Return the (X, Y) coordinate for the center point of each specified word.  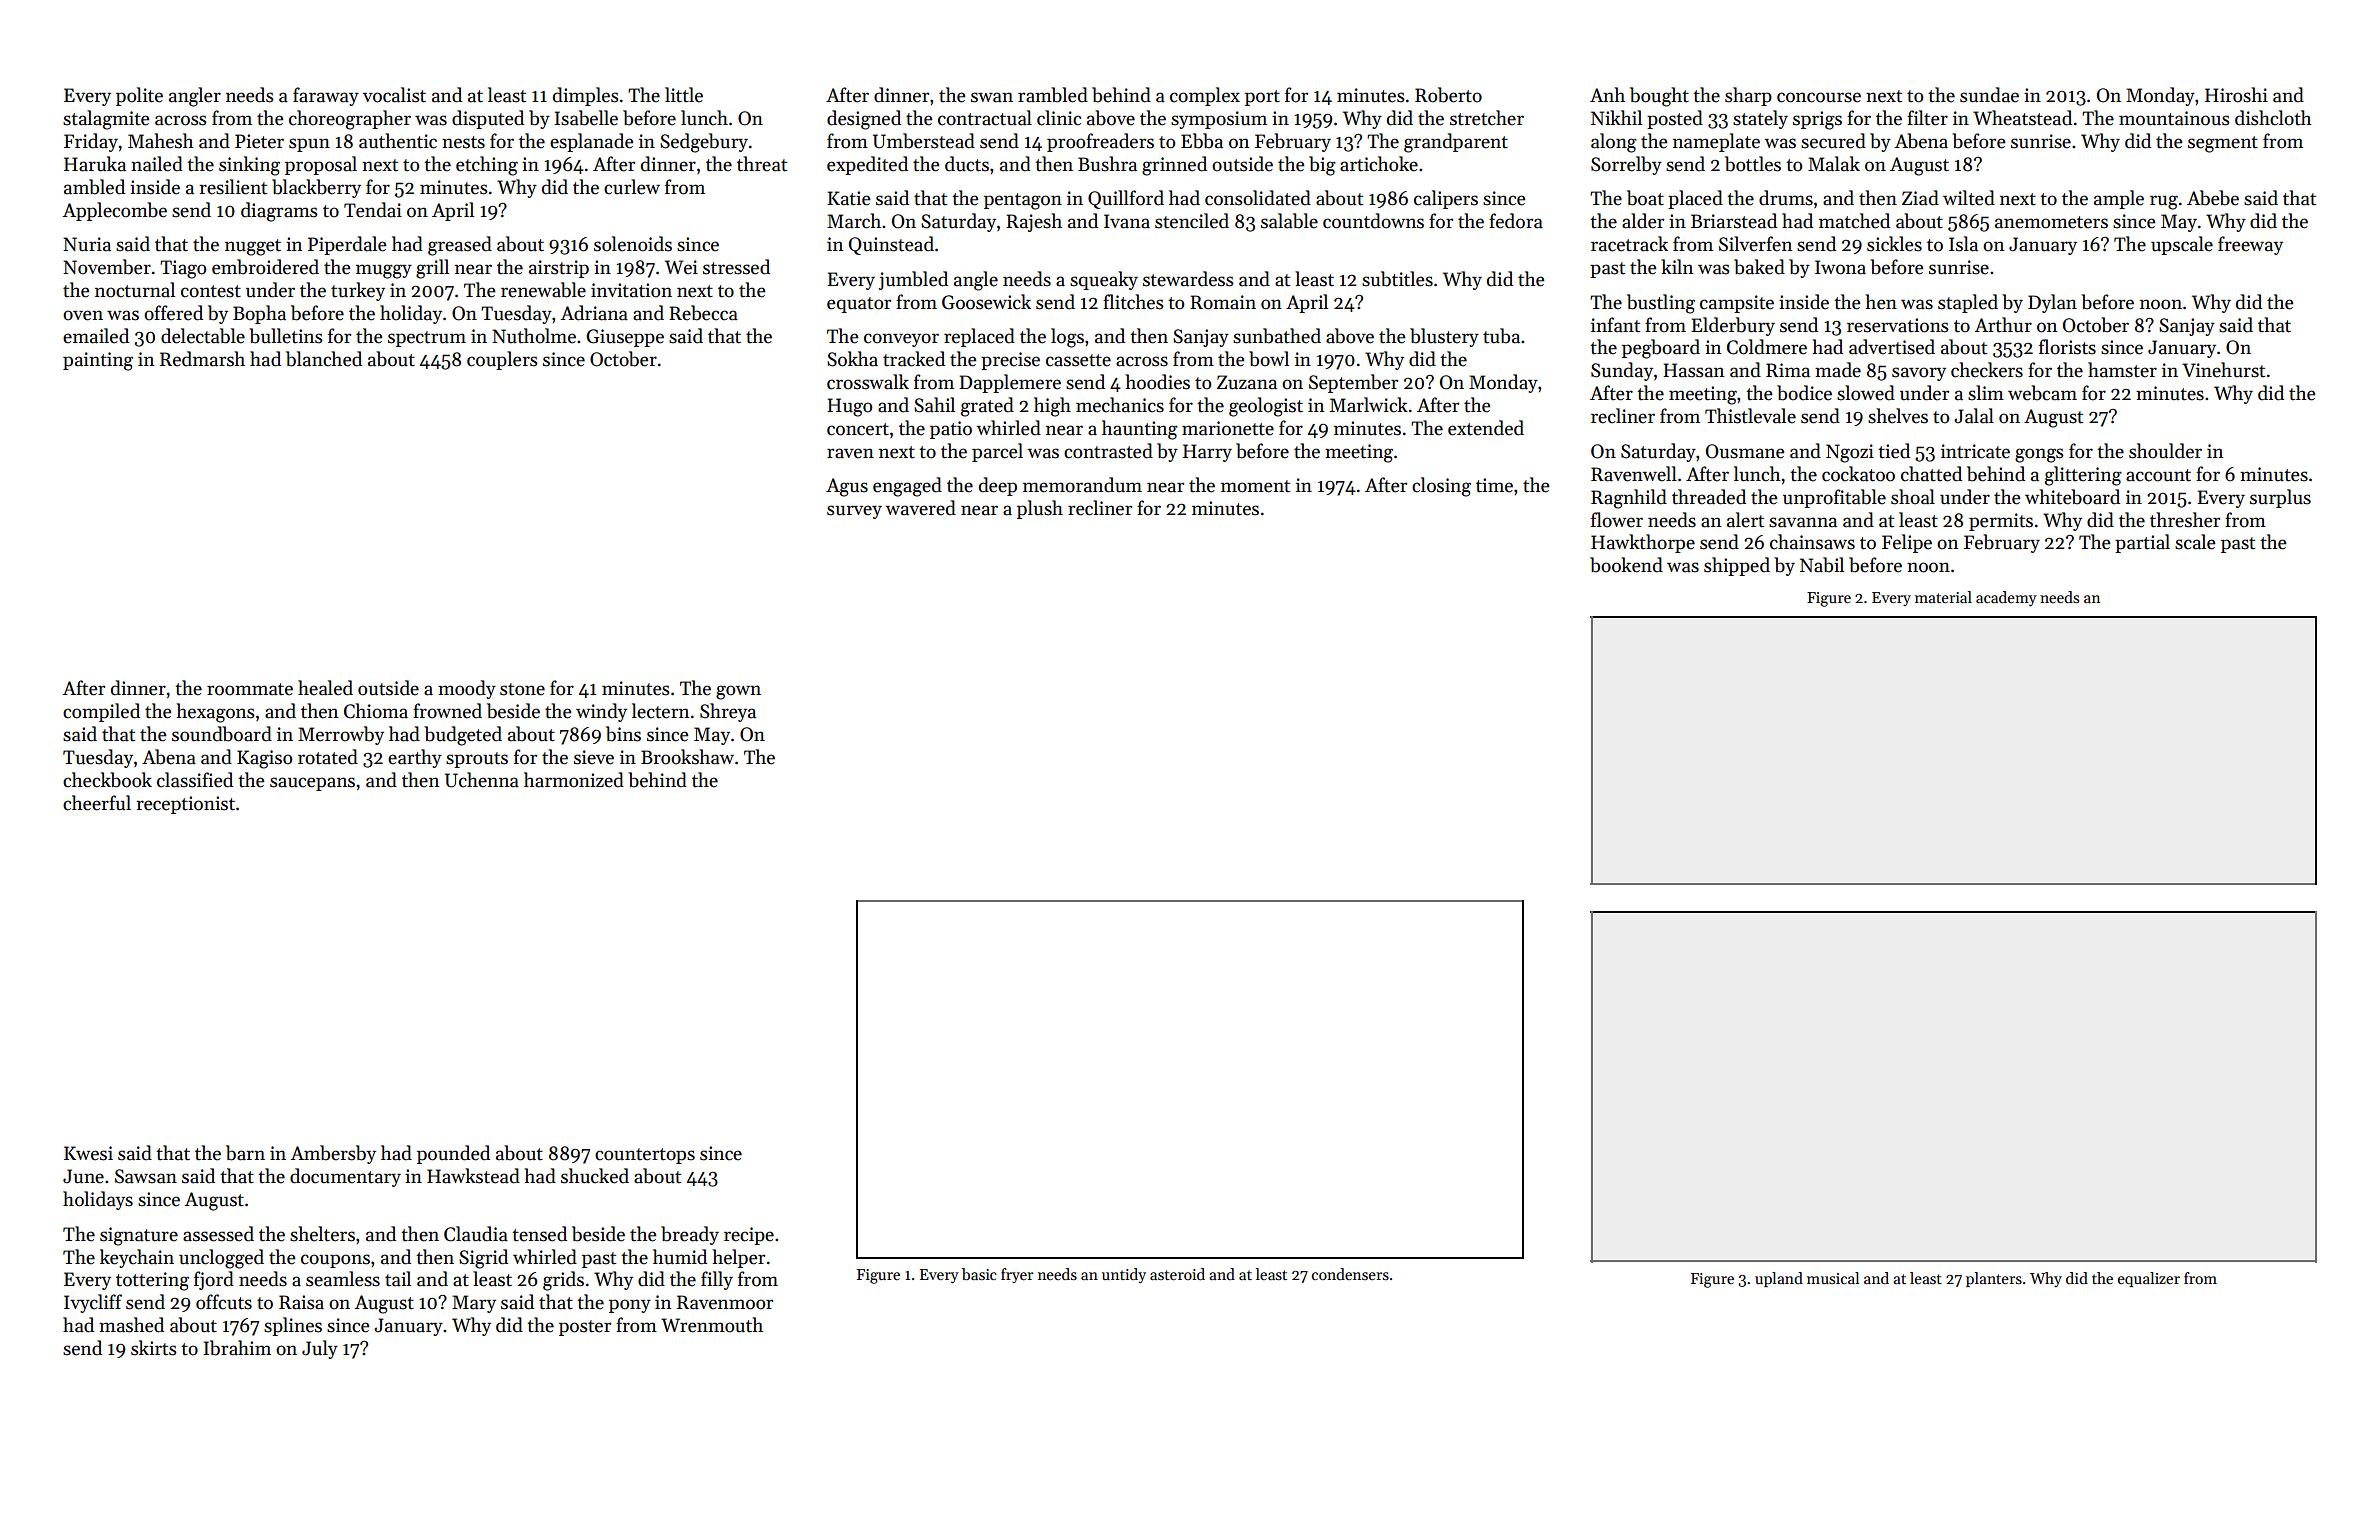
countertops (645, 1156)
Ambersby (333, 1154)
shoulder (2165, 451)
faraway (326, 96)
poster (585, 1328)
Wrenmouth (712, 1325)
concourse (1819, 97)
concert (858, 429)
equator (859, 305)
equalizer (2149, 1279)
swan (992, 97)
